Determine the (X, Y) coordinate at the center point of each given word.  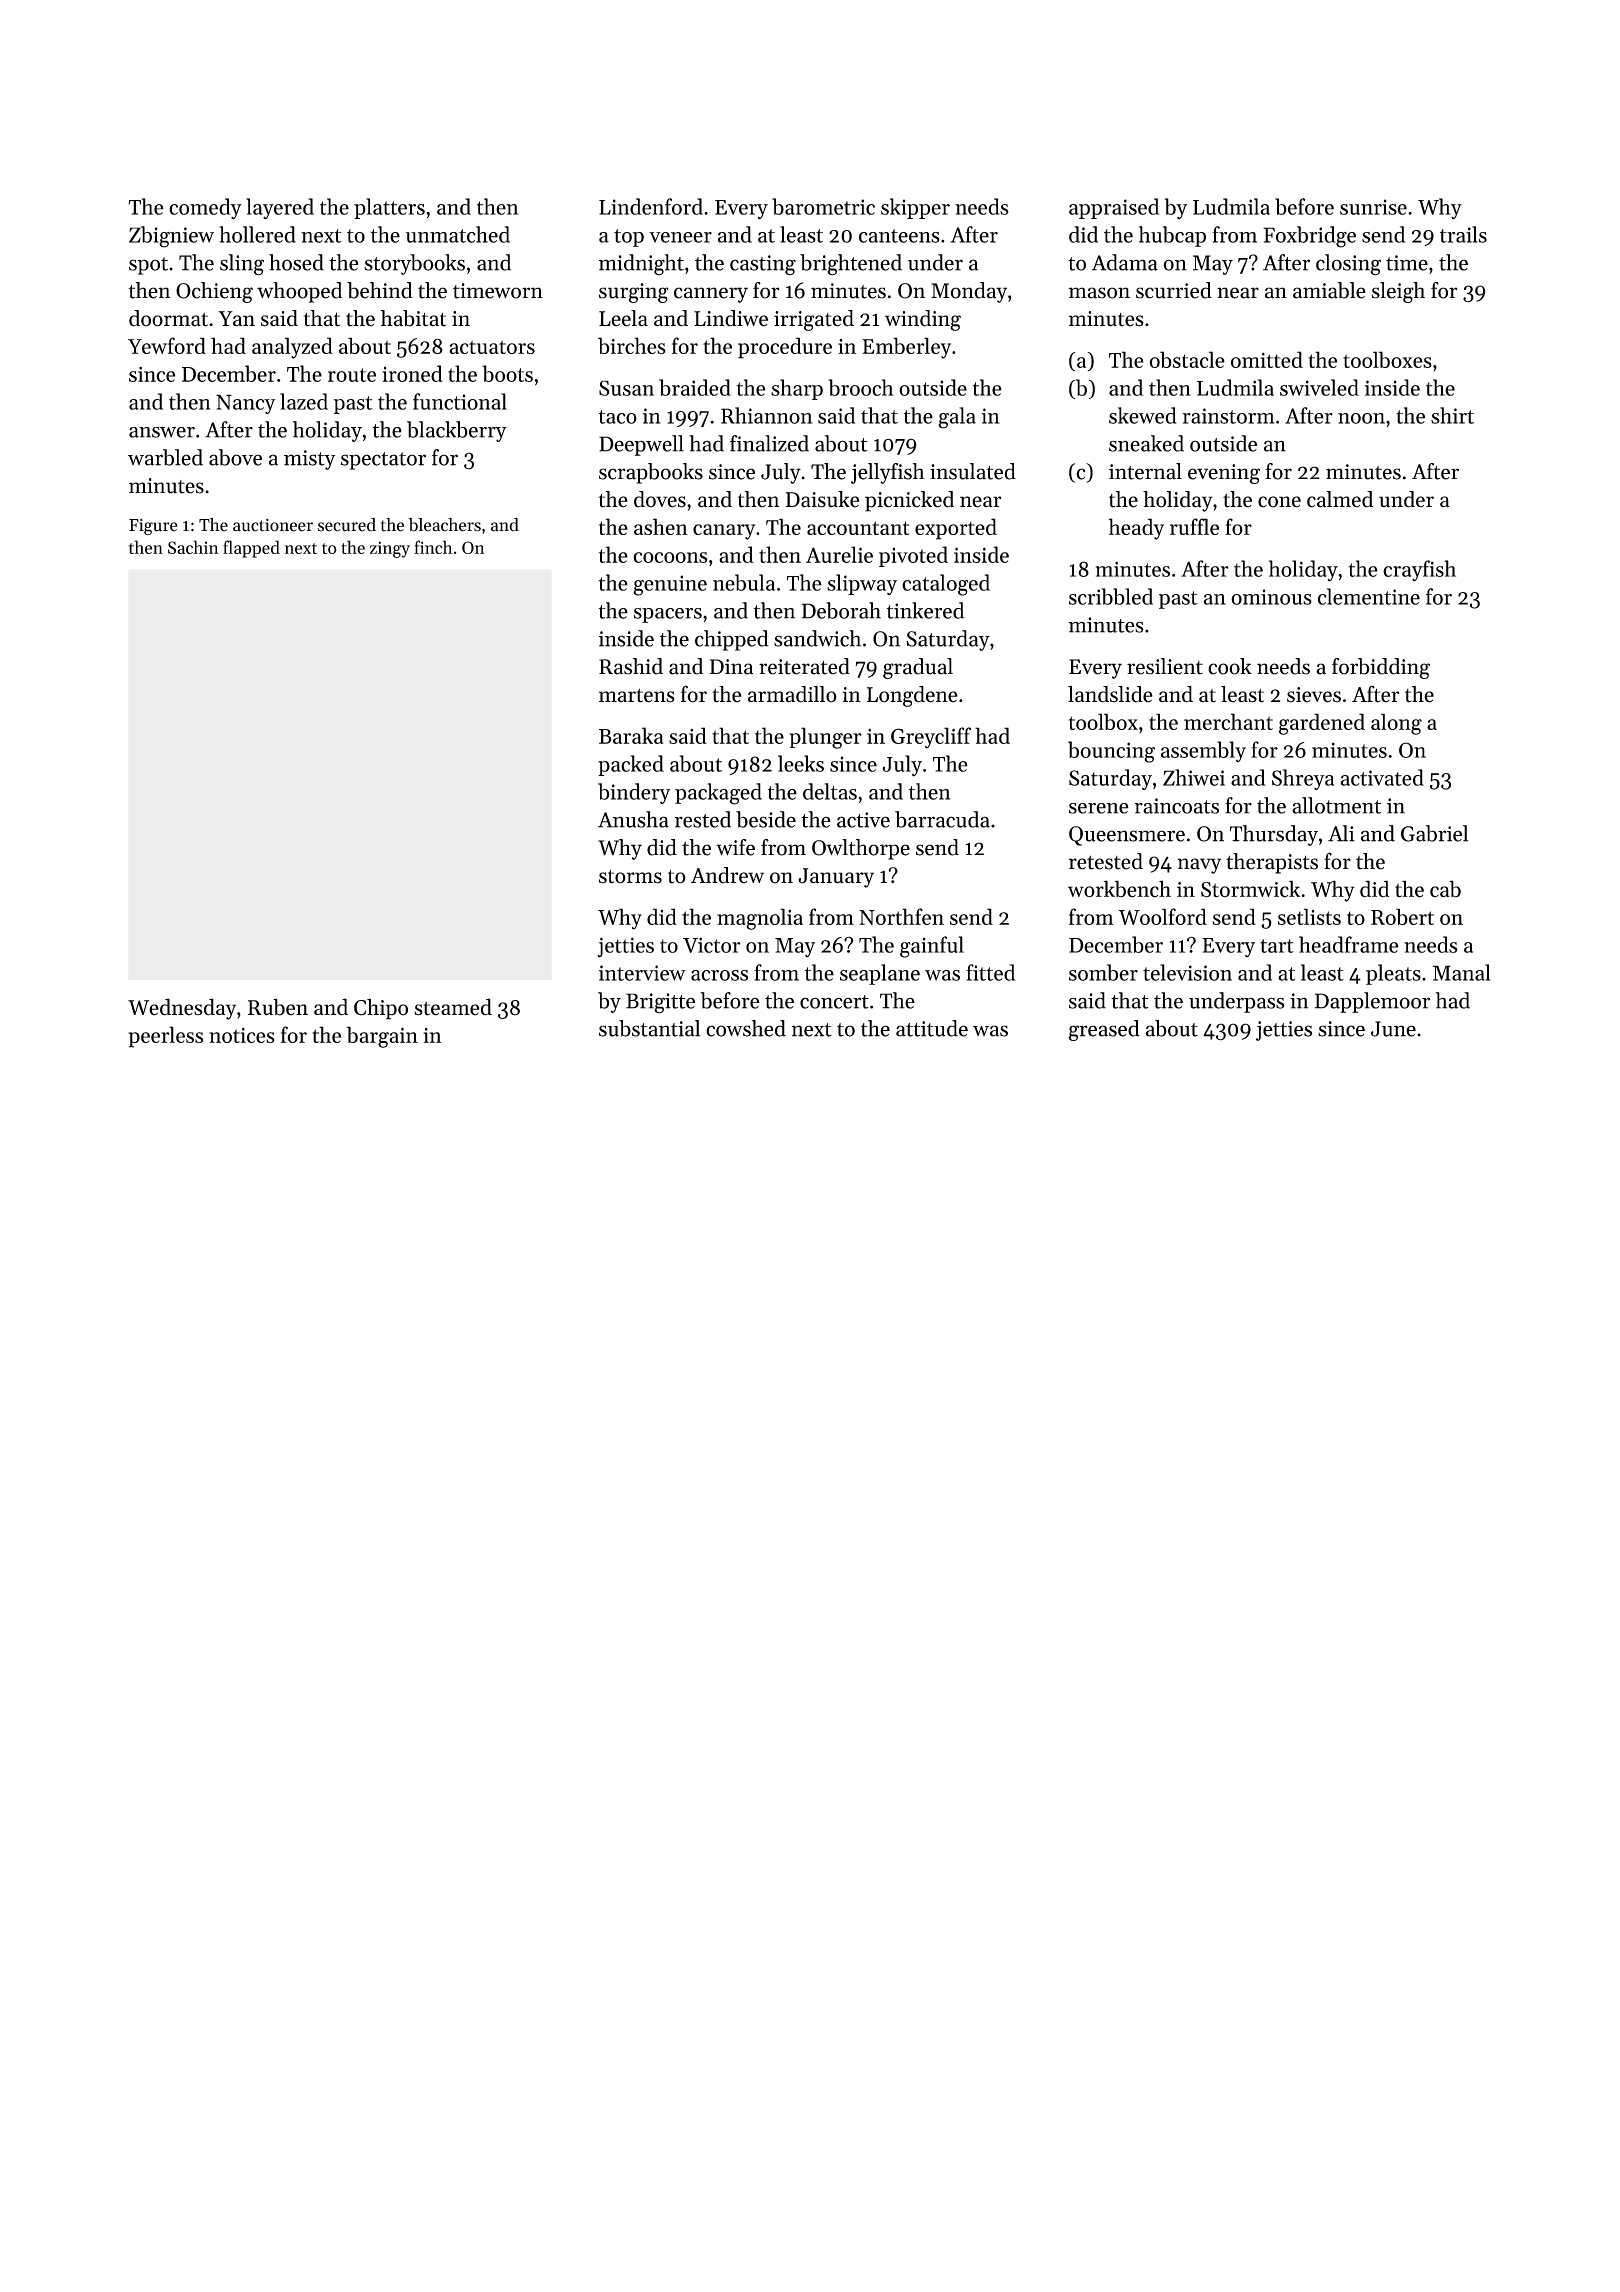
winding (923, 320)
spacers (667, 615)
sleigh (1398, 292)
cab (1445, 889)
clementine (1369, 596)
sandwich (817, 638)
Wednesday (182, 1009)
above (235, 457)
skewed (1142, 415)
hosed (296, 262)
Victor (712, 945)
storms (630, 877)
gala (957, 418)
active (863, 820)
